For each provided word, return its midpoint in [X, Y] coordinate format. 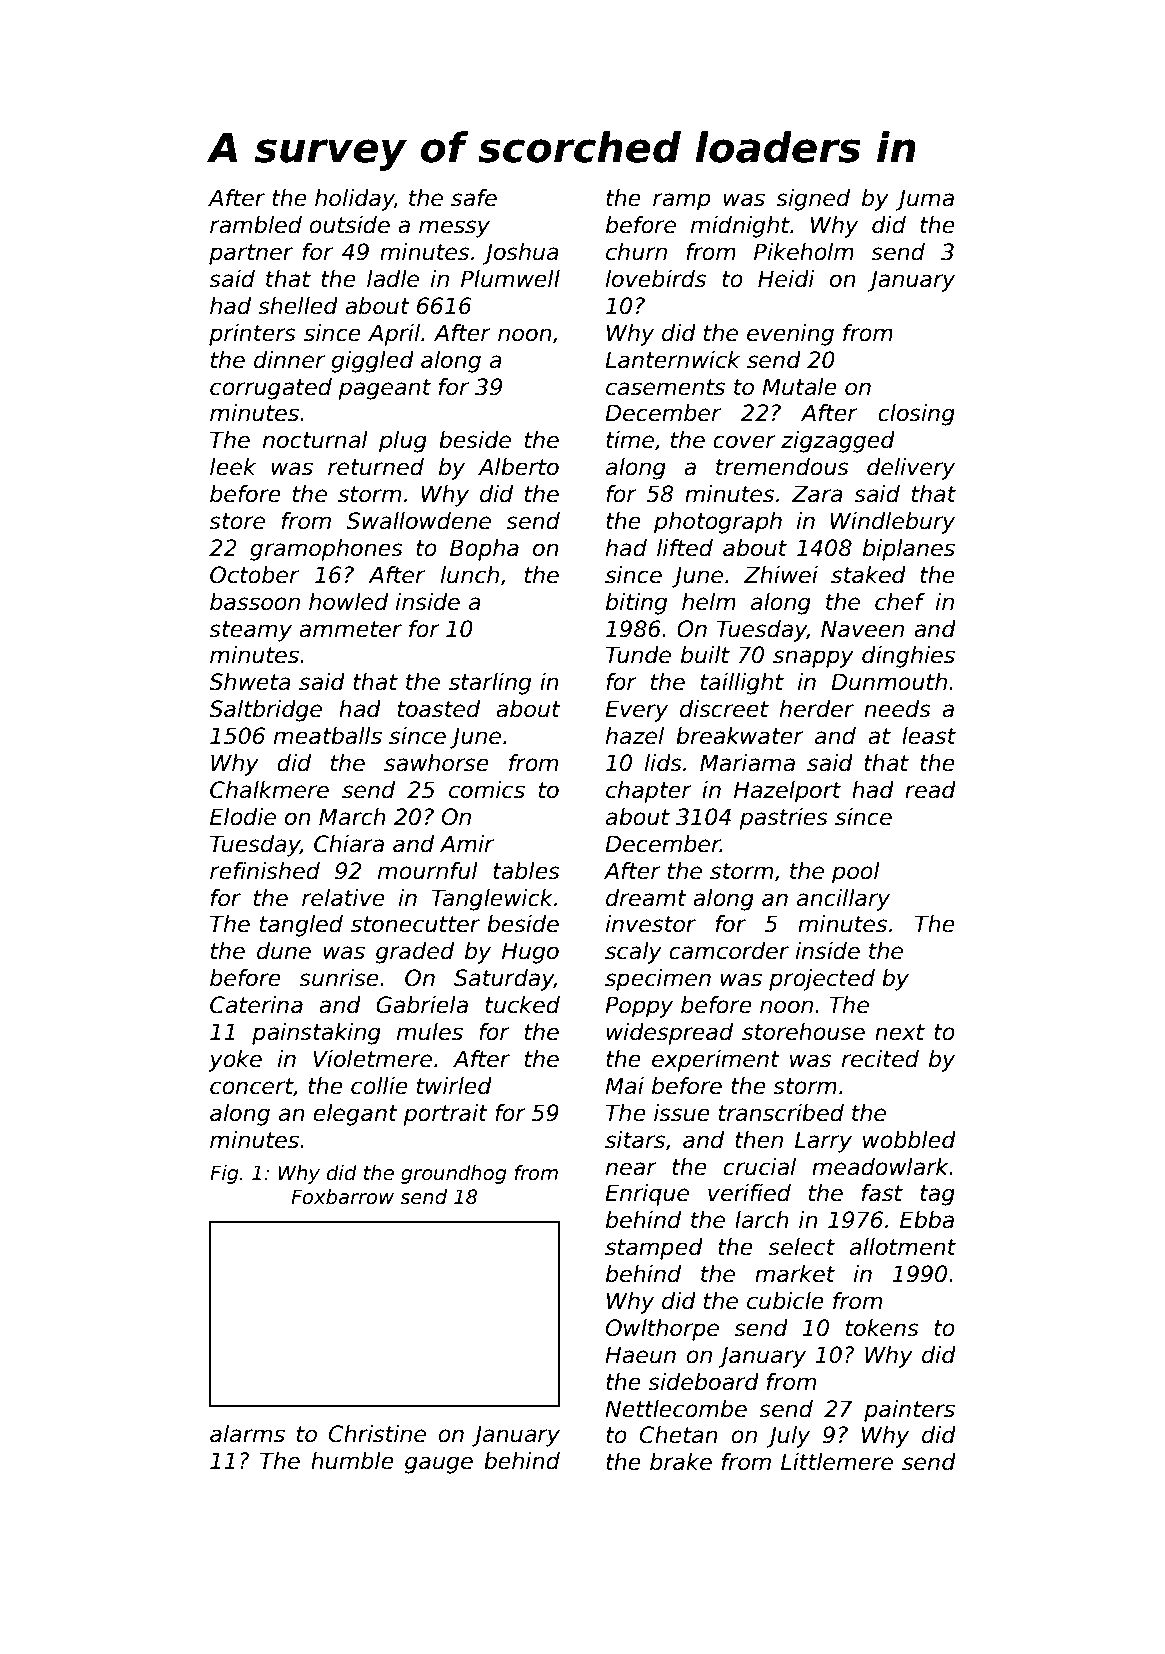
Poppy [639, 1007]
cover [744, 442]
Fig [224, 1174]
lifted [685, 548]
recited [880, 1059]
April [394, 335]
